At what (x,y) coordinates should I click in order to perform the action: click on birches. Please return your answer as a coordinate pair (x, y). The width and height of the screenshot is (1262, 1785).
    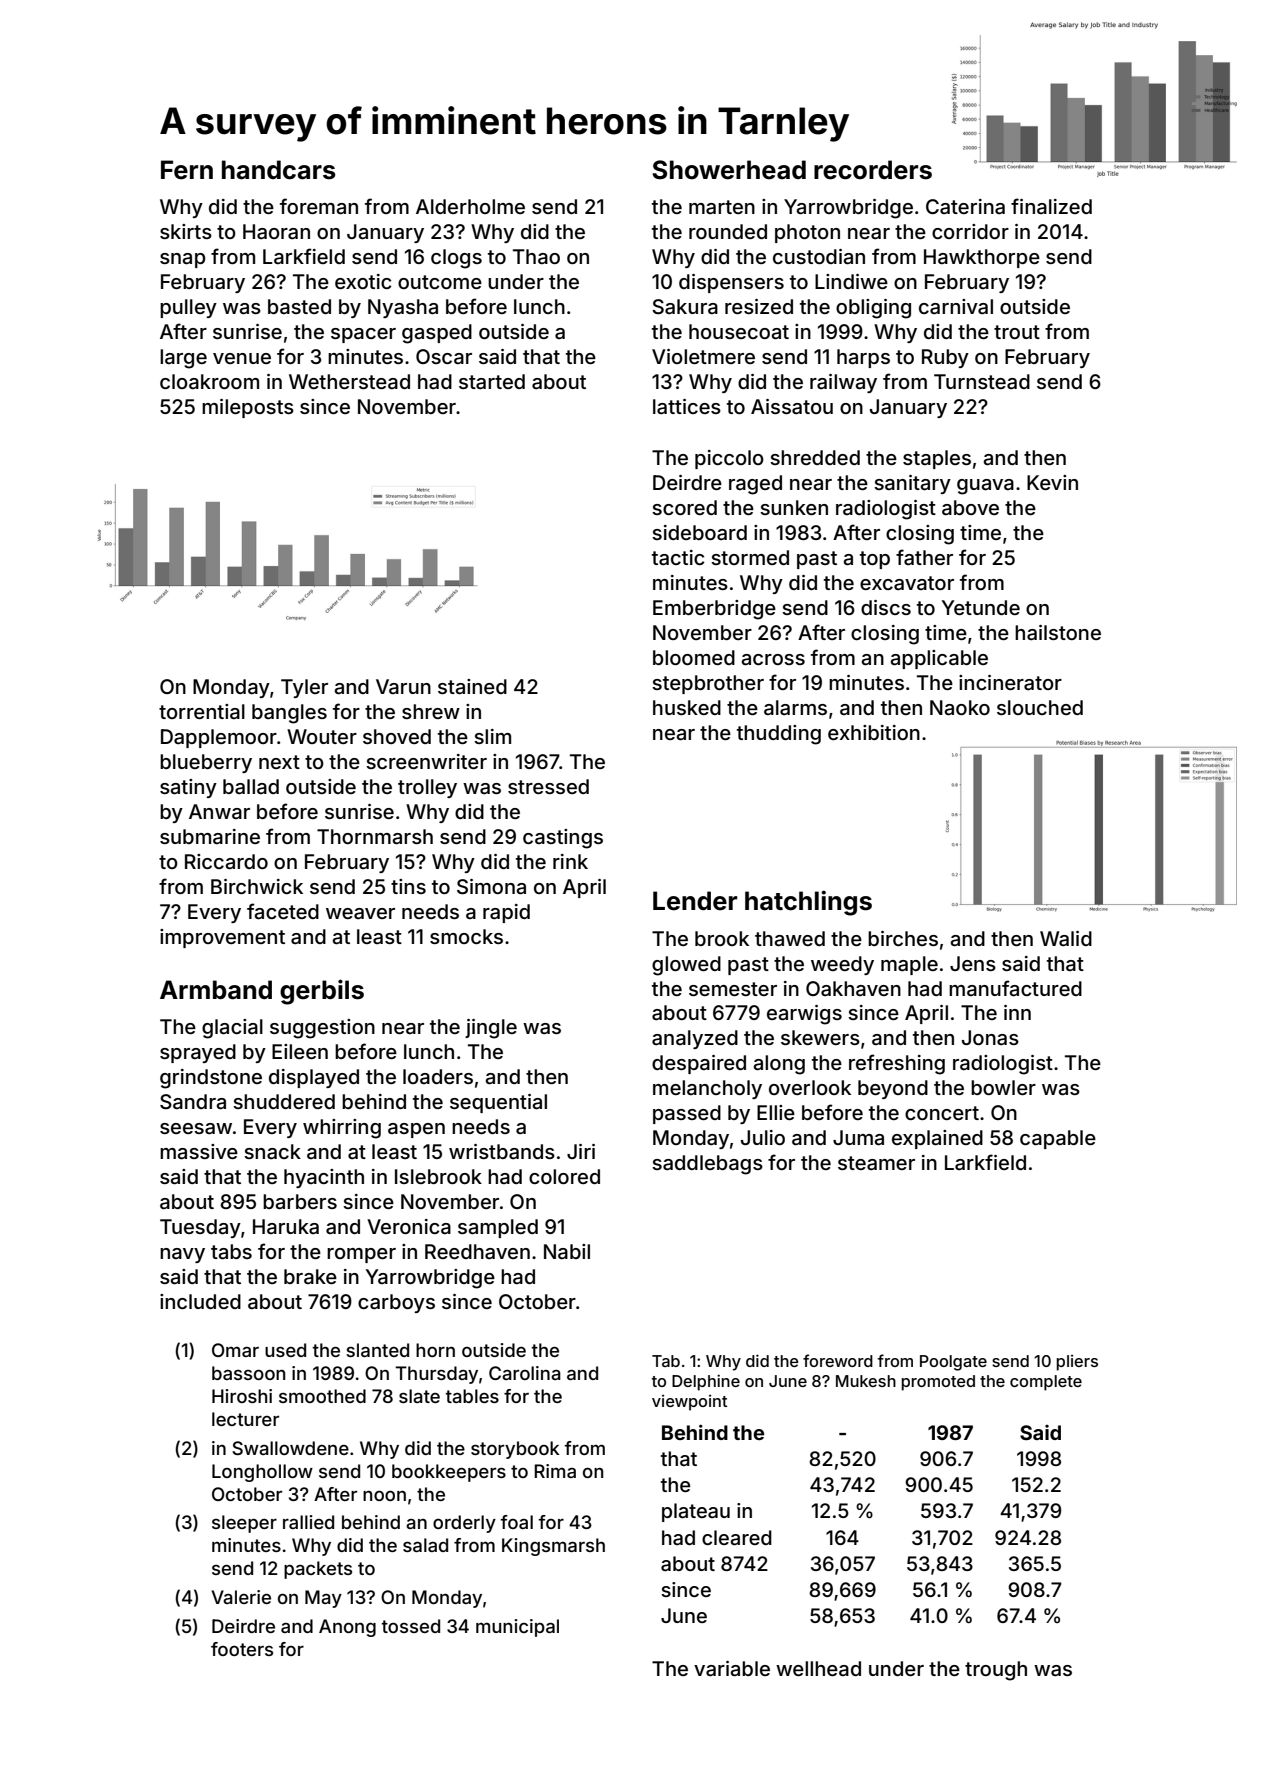
    Looking at the image, I should click on (903, 938).
